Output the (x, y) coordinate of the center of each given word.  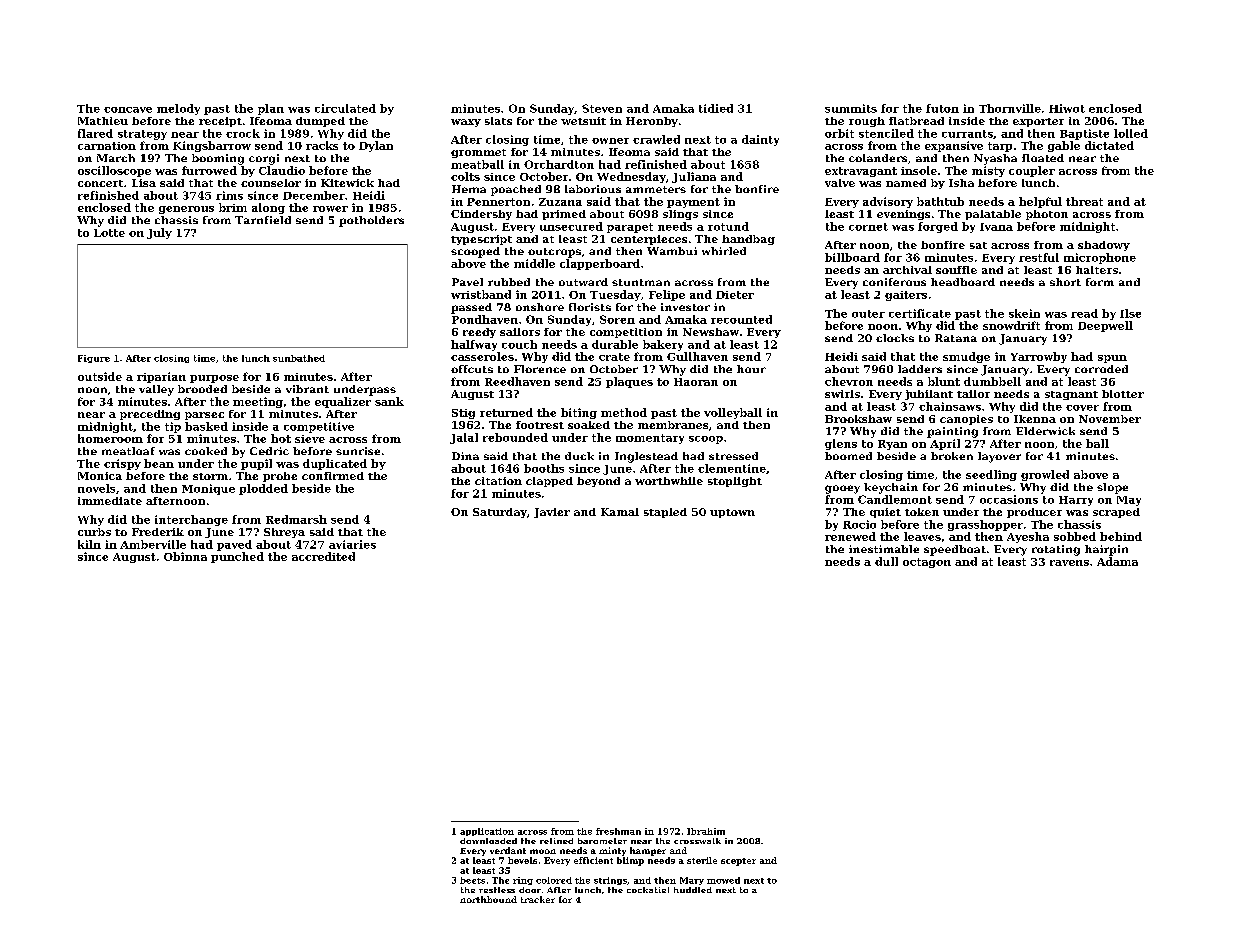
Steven (602, 108)
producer (1034, 513)
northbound (488, 899)
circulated (345, 108)
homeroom (110, 438)
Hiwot (1067, 108)
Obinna (185, 556)
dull (886, 561)
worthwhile (669, 481)
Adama (1117, 561)
